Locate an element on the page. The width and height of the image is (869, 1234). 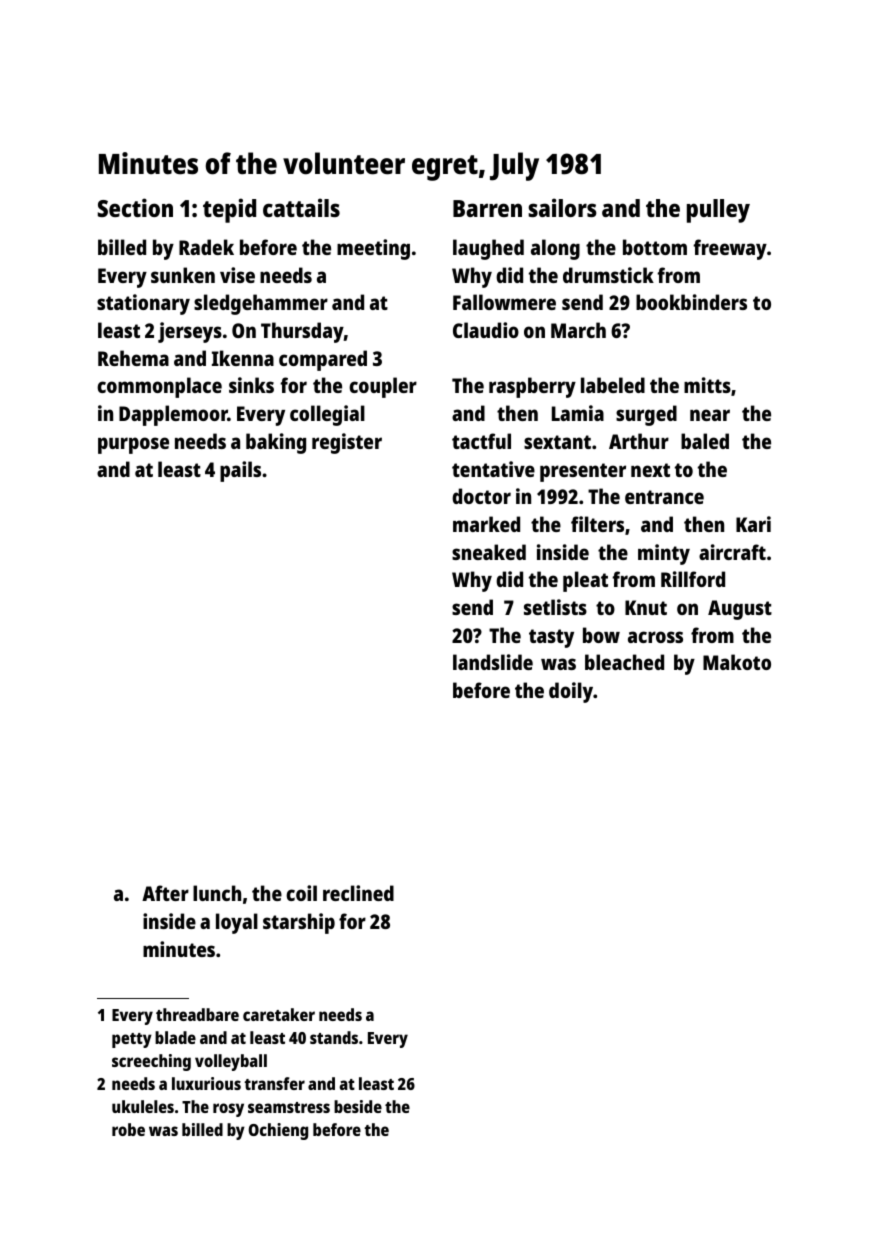
After is located at coordinates (165, 893).
